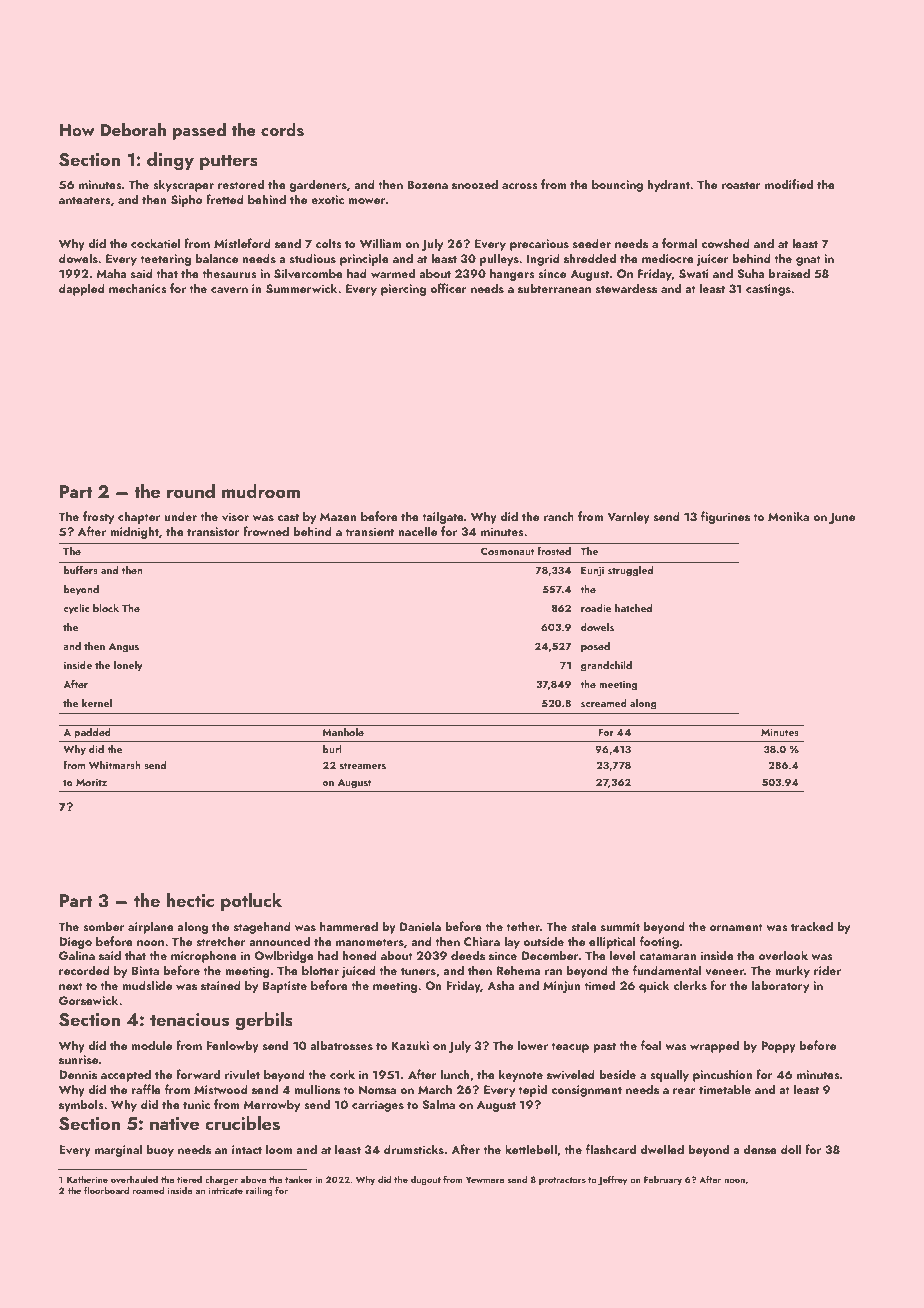  What do you see at coordinates (170, 161) in the screenshot?
I see `dingy` at bounding box center [170, 161].
